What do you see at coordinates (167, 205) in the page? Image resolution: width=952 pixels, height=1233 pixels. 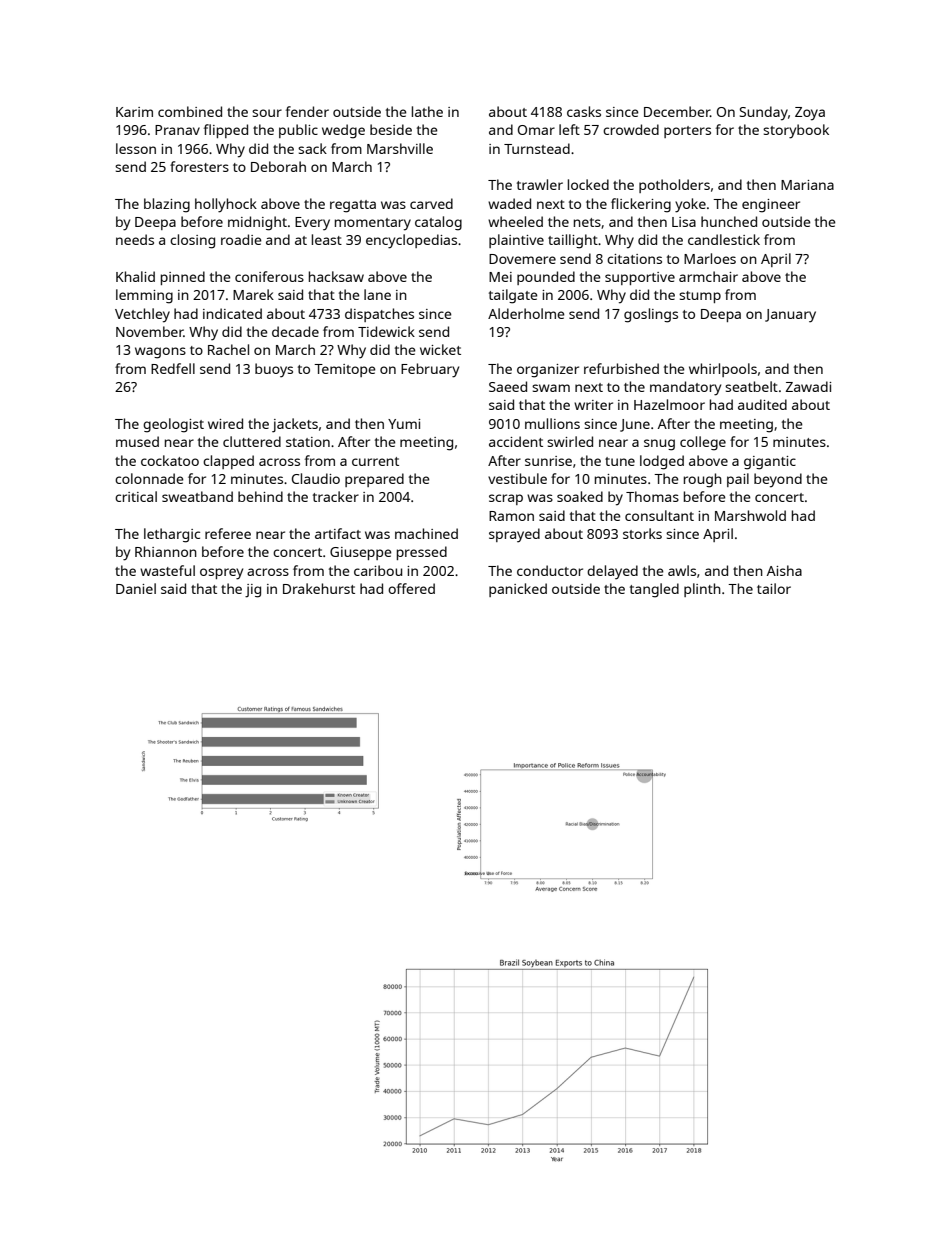 I see `blazing` at bounding box center [167, 205].
